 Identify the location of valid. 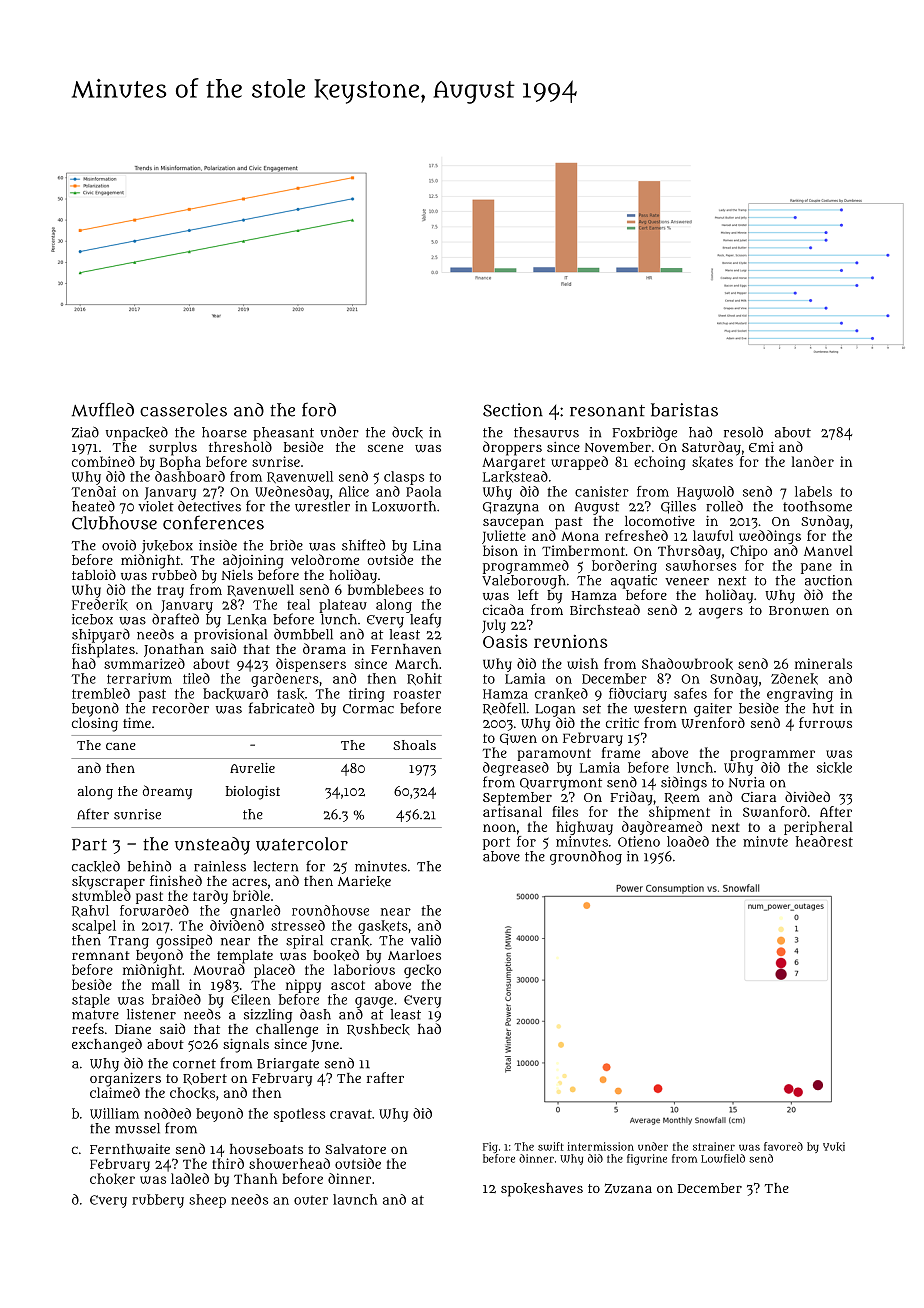
(426, 940).
